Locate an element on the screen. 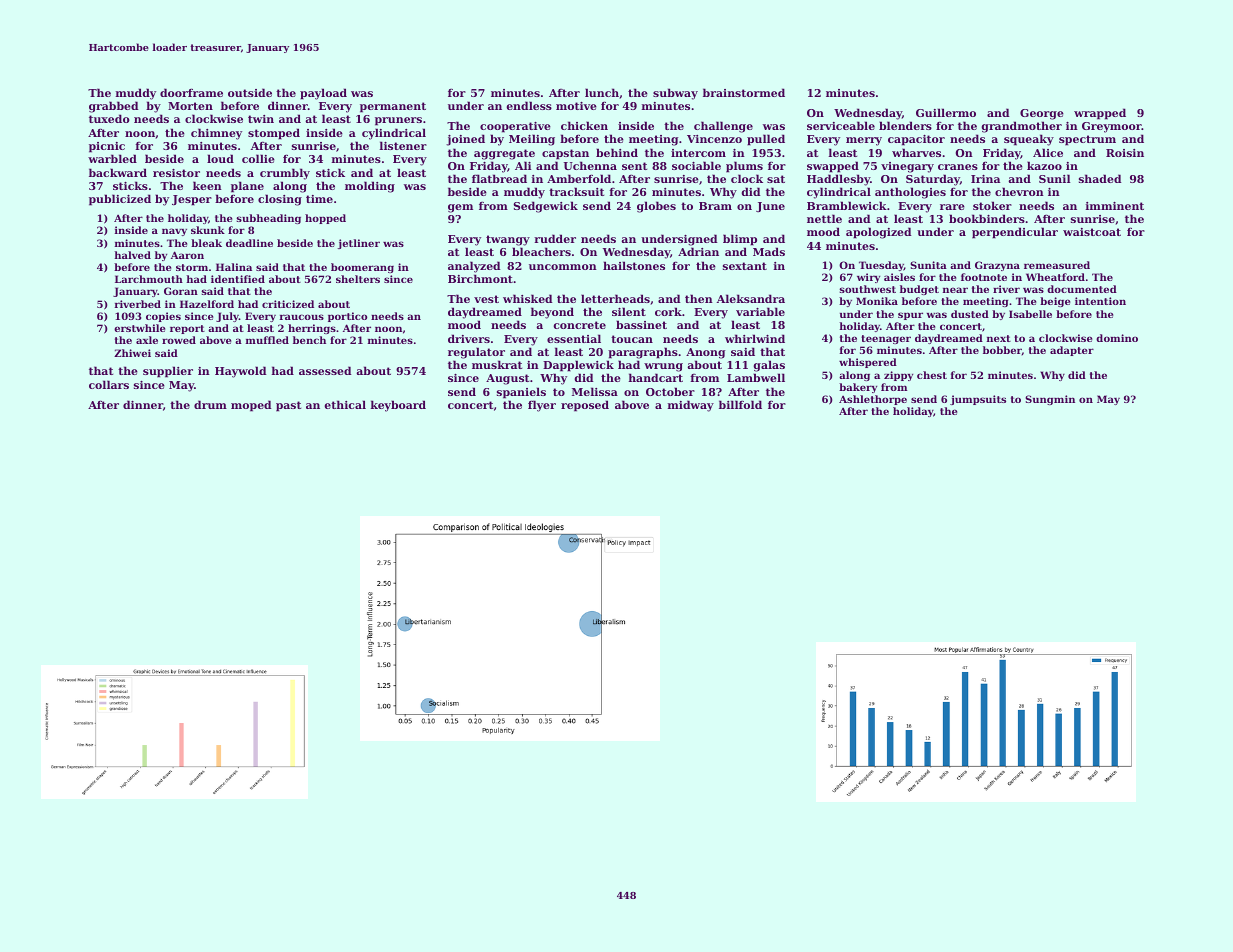 The image size is (1233, 952). subway is located at coordinates (675, 94).
